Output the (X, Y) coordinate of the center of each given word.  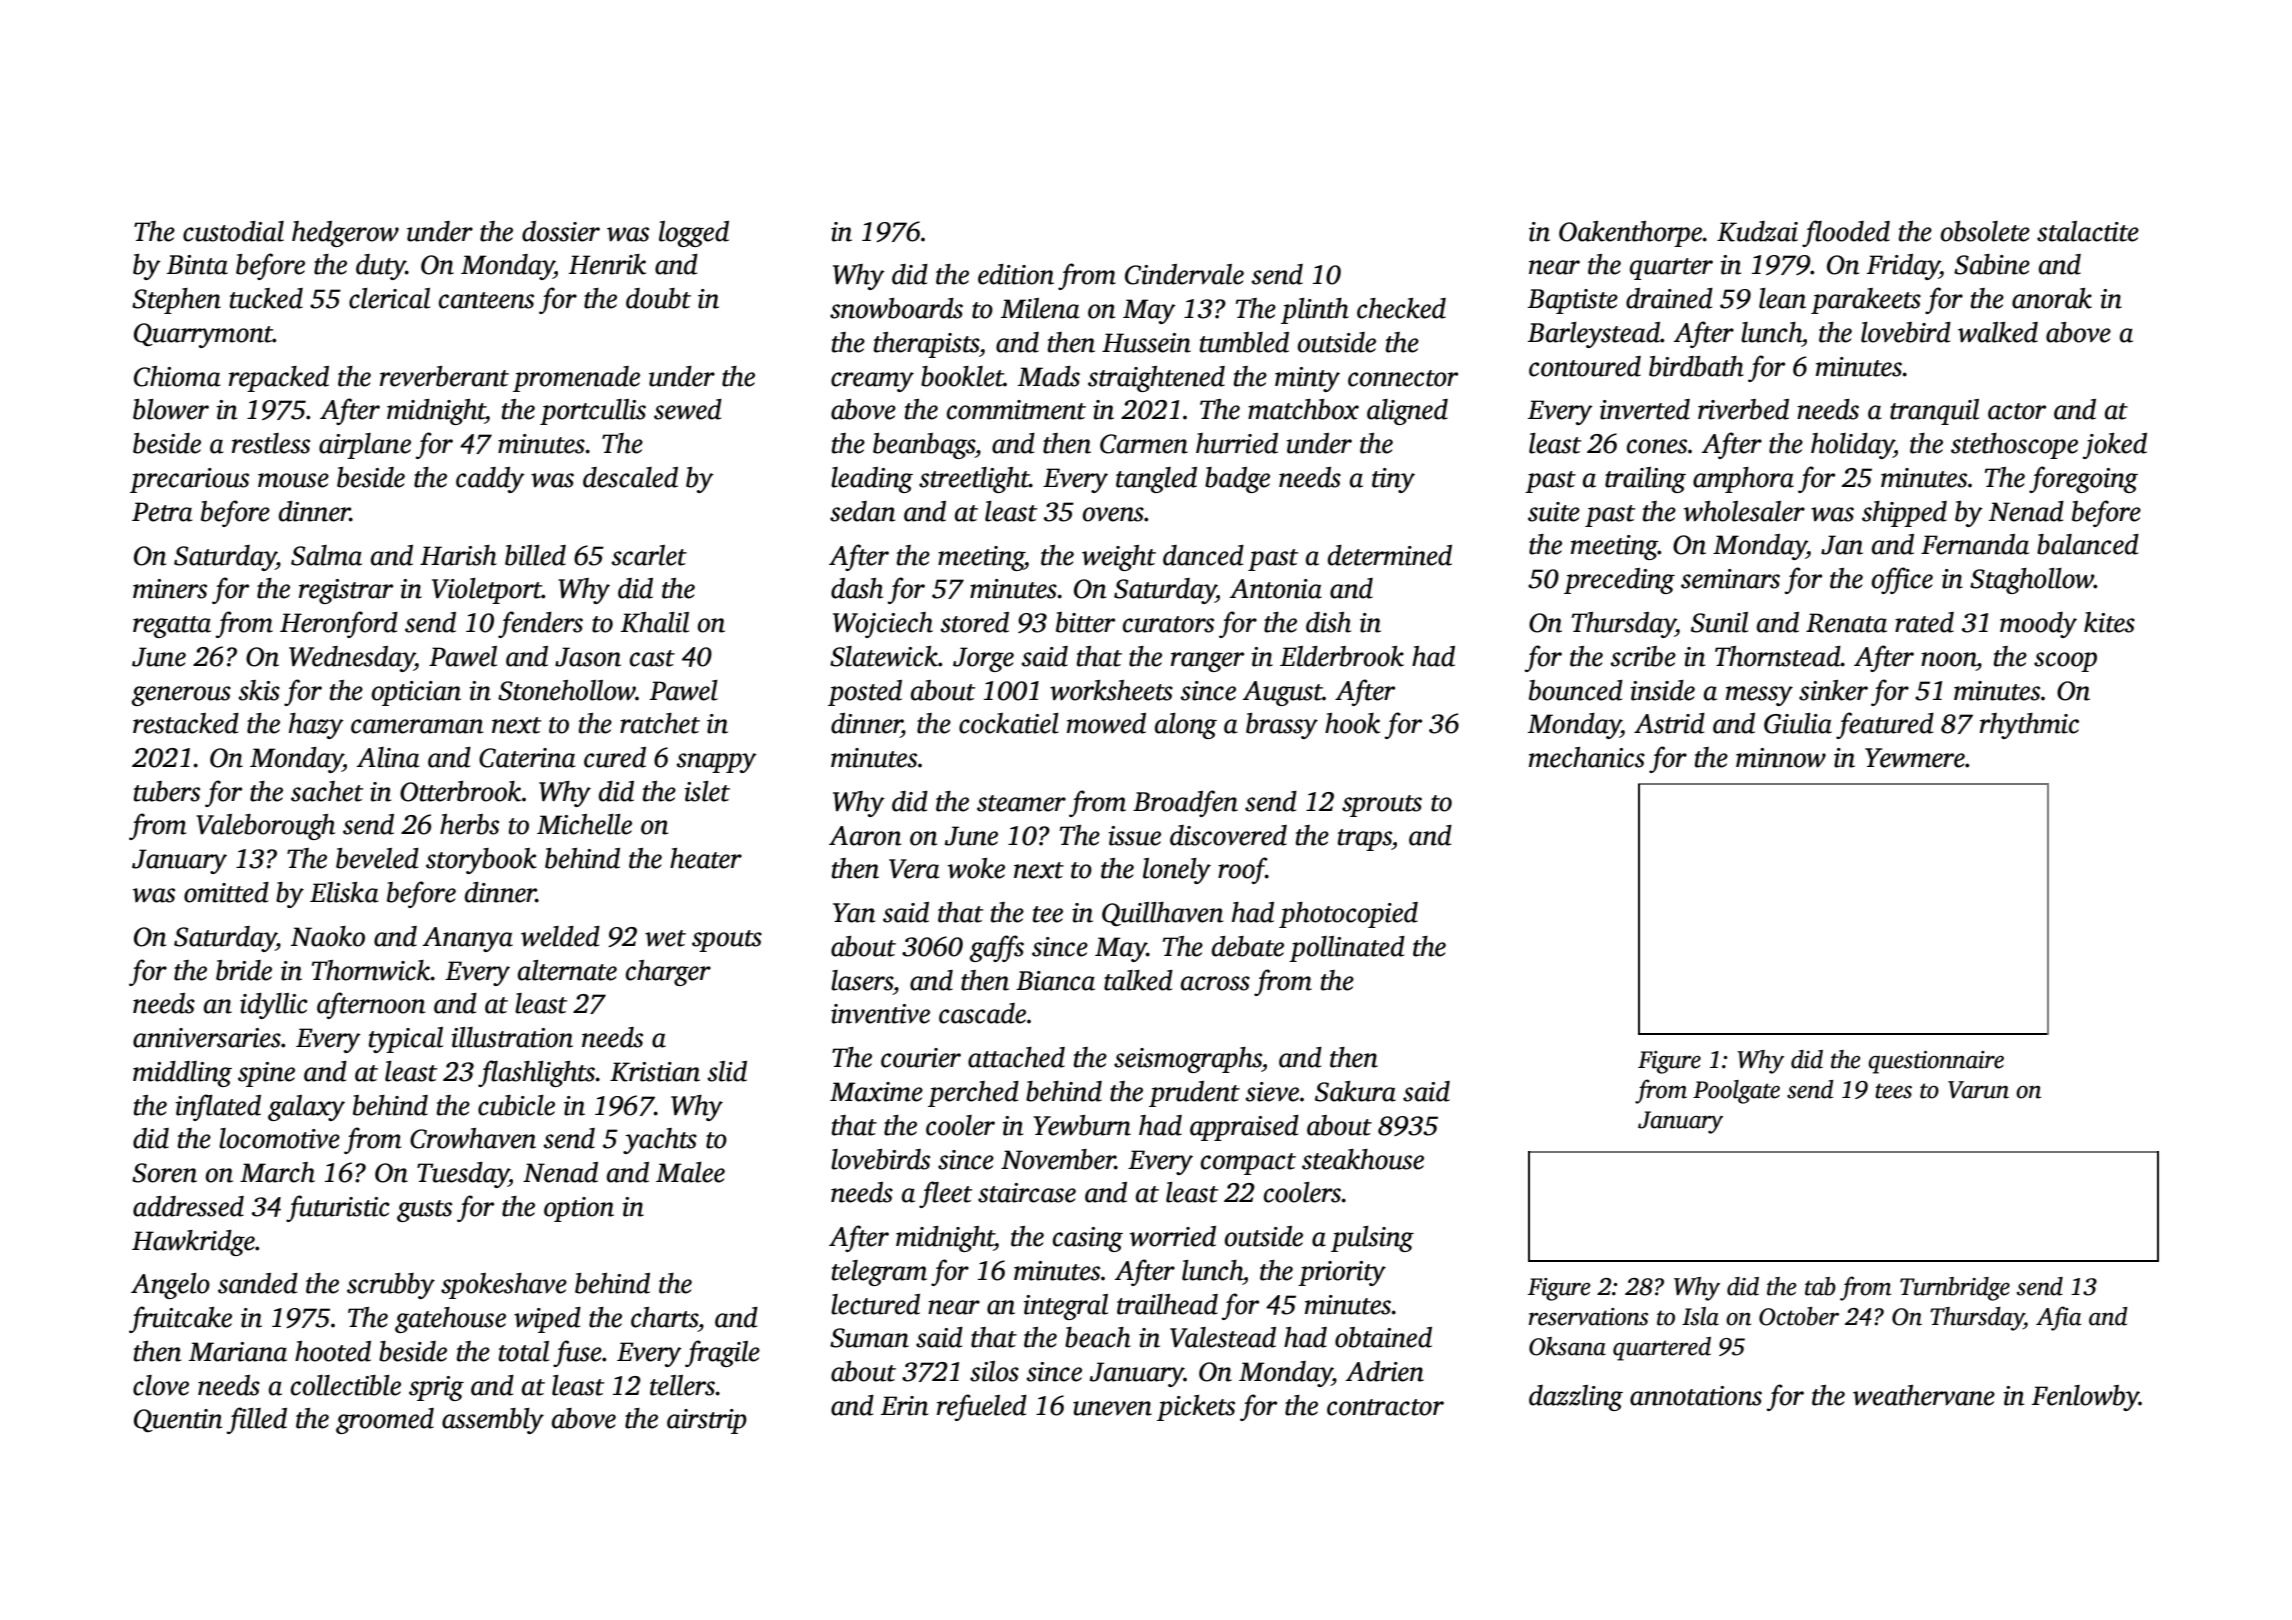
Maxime (876, 1092)
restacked (186, 723)
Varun (1978, 1090)
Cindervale (1184, 274)
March (277, 1172)
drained (1669, 298)
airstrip (707, 1421)
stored (974, 622)
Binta (197, 265)
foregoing (2083, 479)
